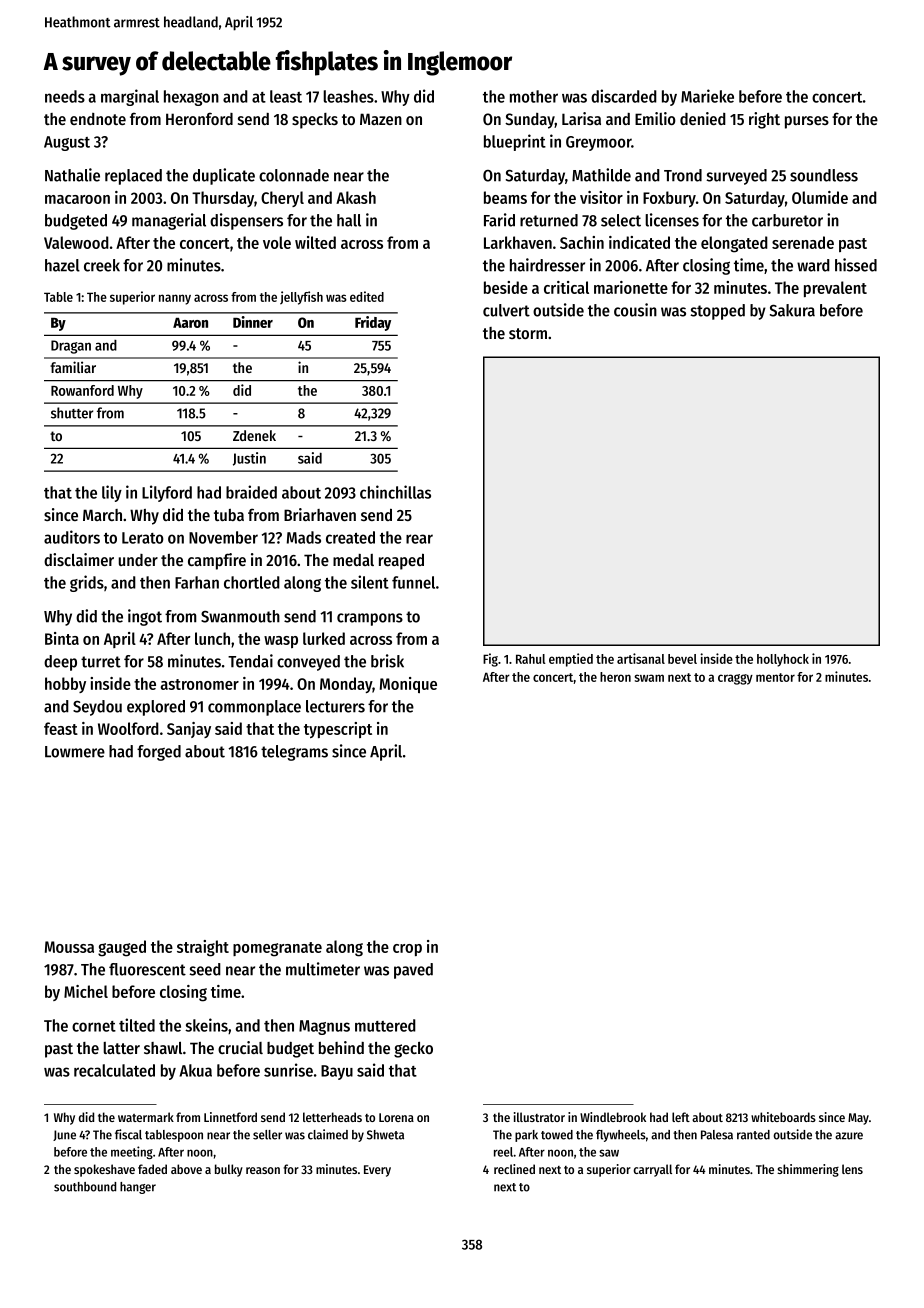 The height and width of the image is (1308, 924). What do you see at coordinates (407, 950) in the image?
I see `crop` at bounding box center [407, 950].
